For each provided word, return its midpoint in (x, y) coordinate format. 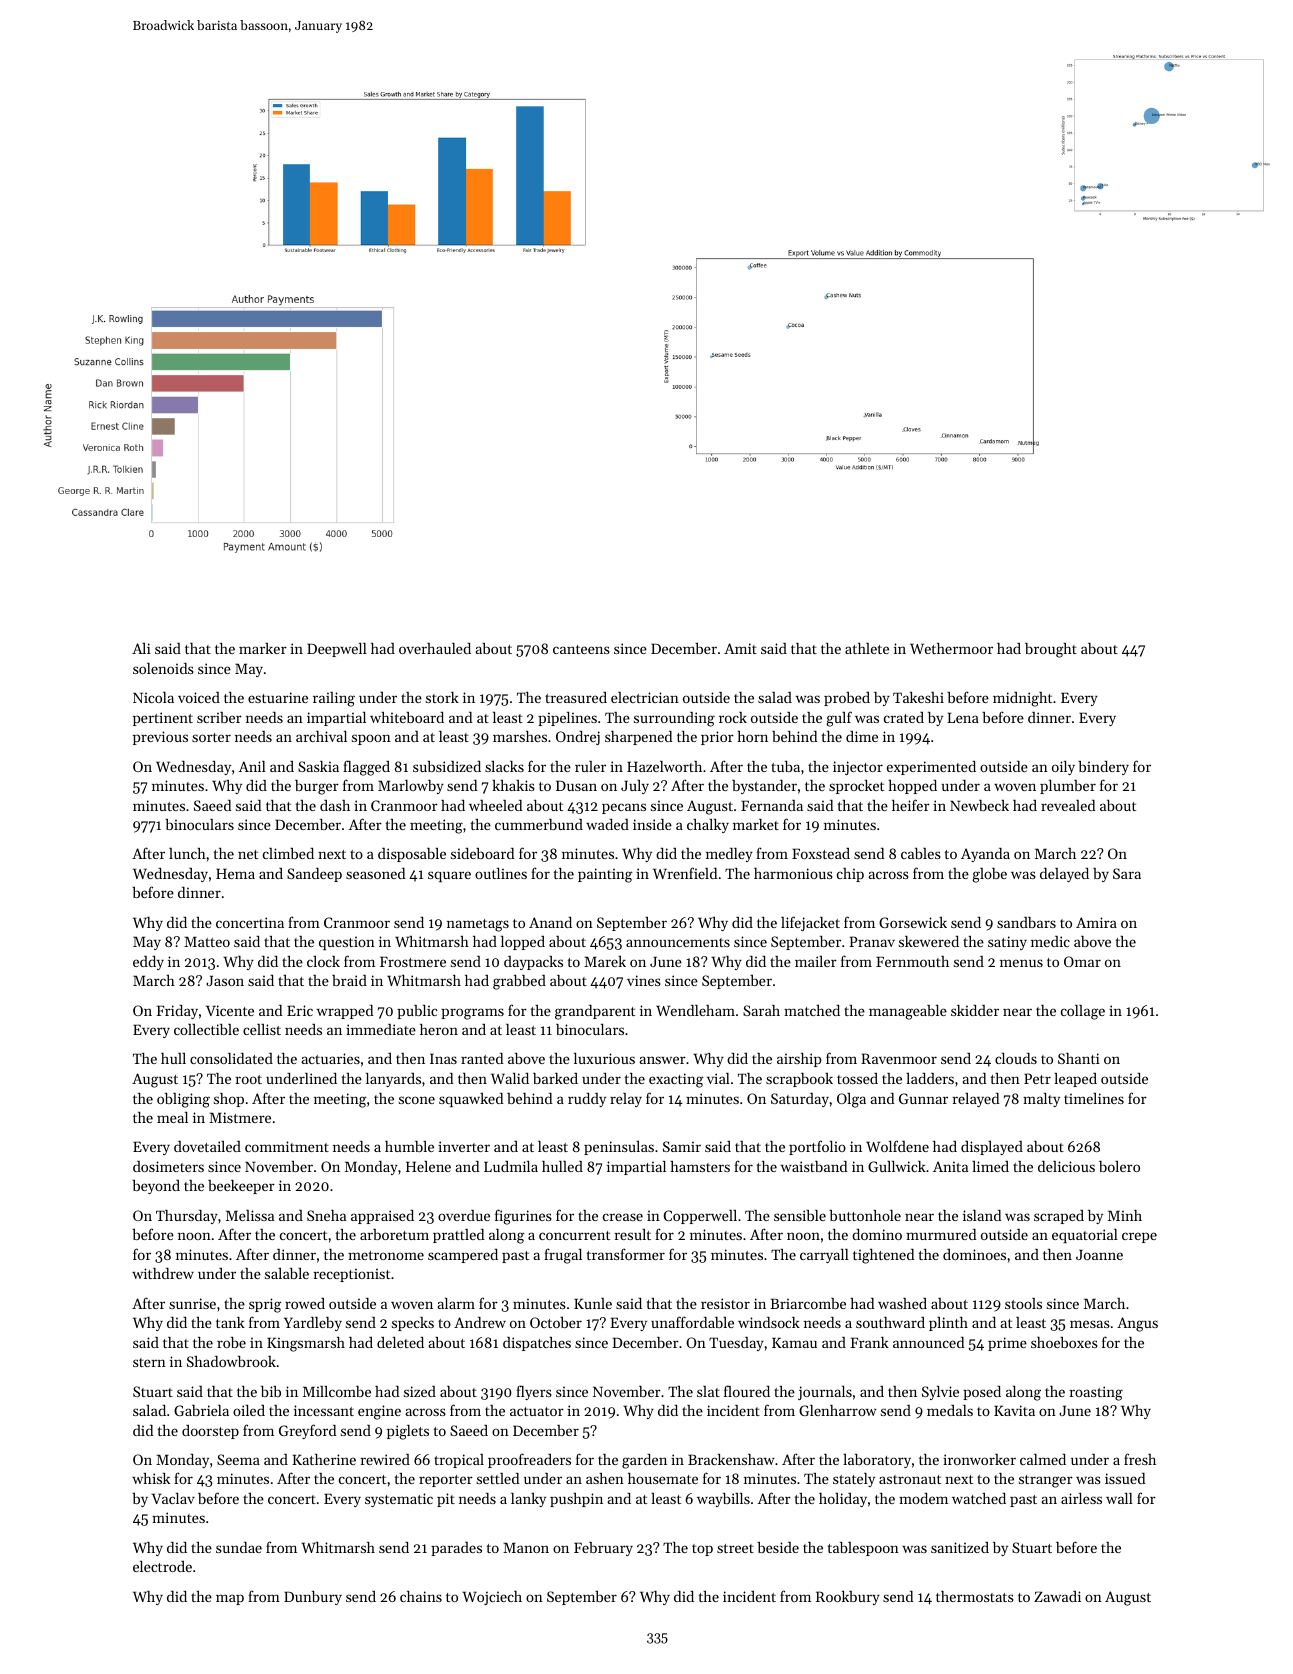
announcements (678, 942)
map (230, 1599)
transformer (626, 1254)
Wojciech (492, 1598)
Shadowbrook (231, 1361)
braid (349, 980)
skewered (929, 941)
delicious (1066, 1166)
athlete (867, 648)
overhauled (435, 648)
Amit (740, 648)
